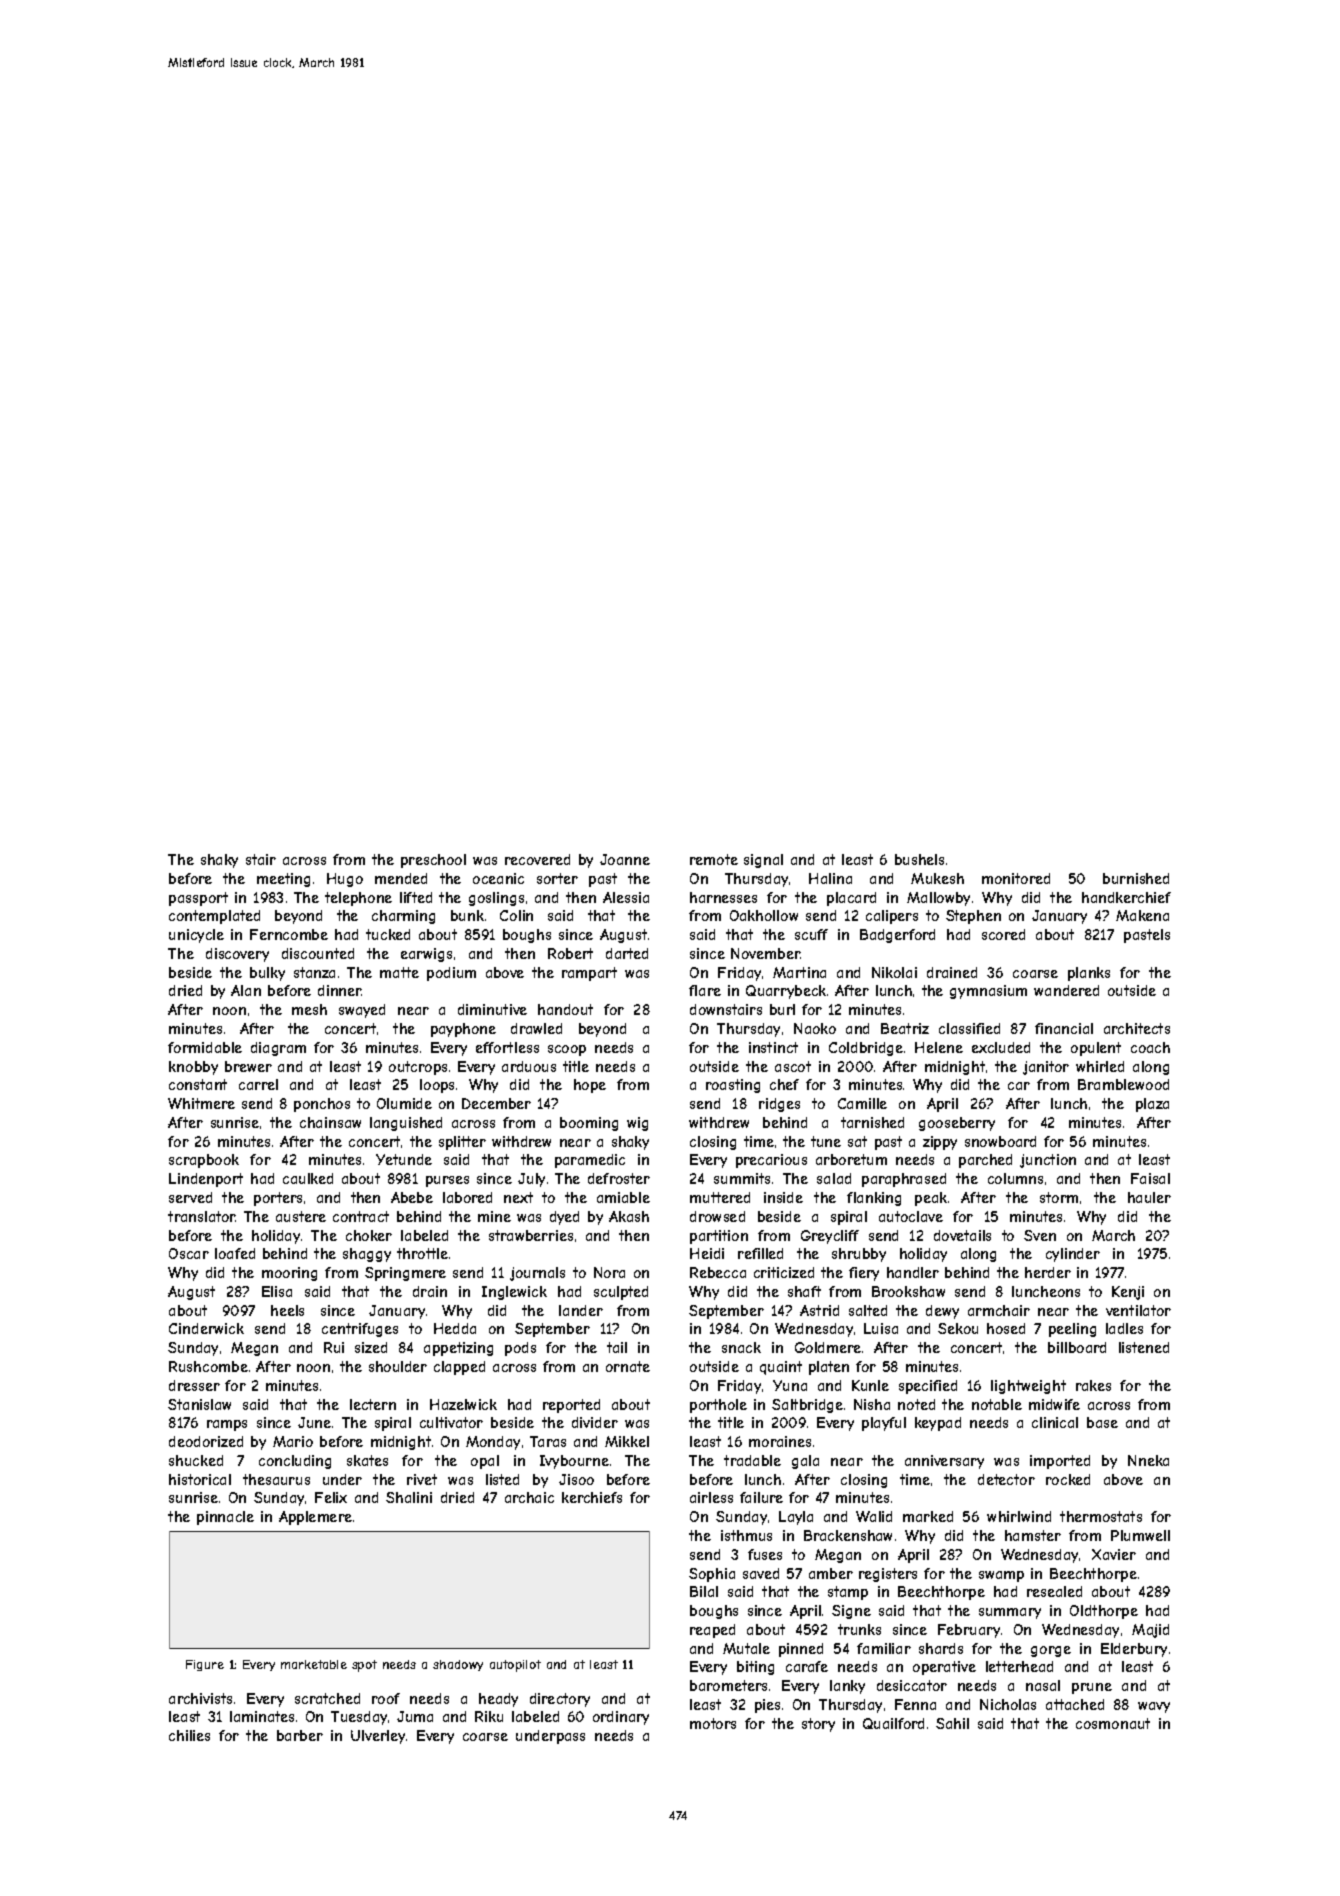  What do you see at coordinates (718, 1406) in the page?
I see `porthole` at bounding box center [718, 1406].
